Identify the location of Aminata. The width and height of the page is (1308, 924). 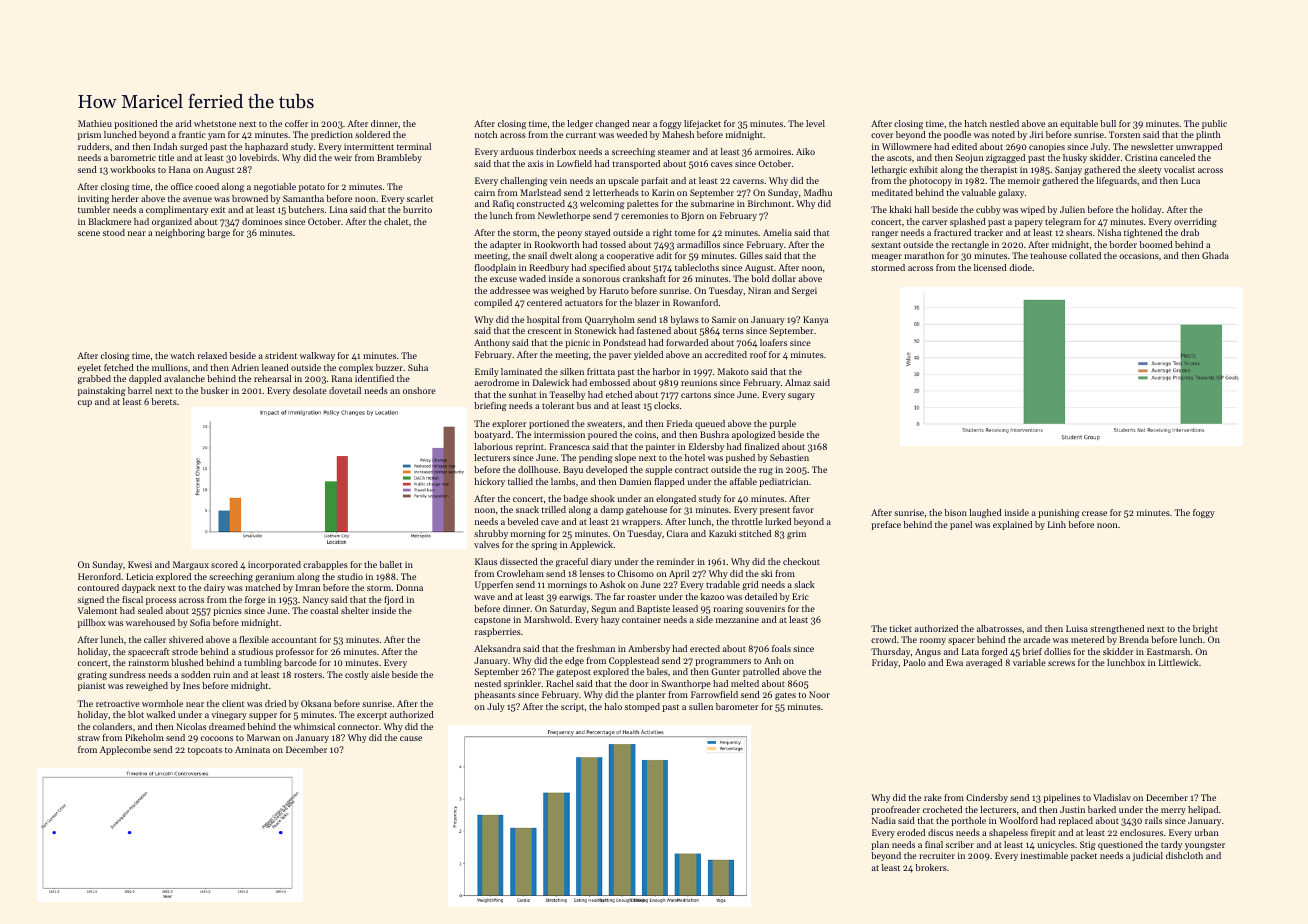
(252, 749).
